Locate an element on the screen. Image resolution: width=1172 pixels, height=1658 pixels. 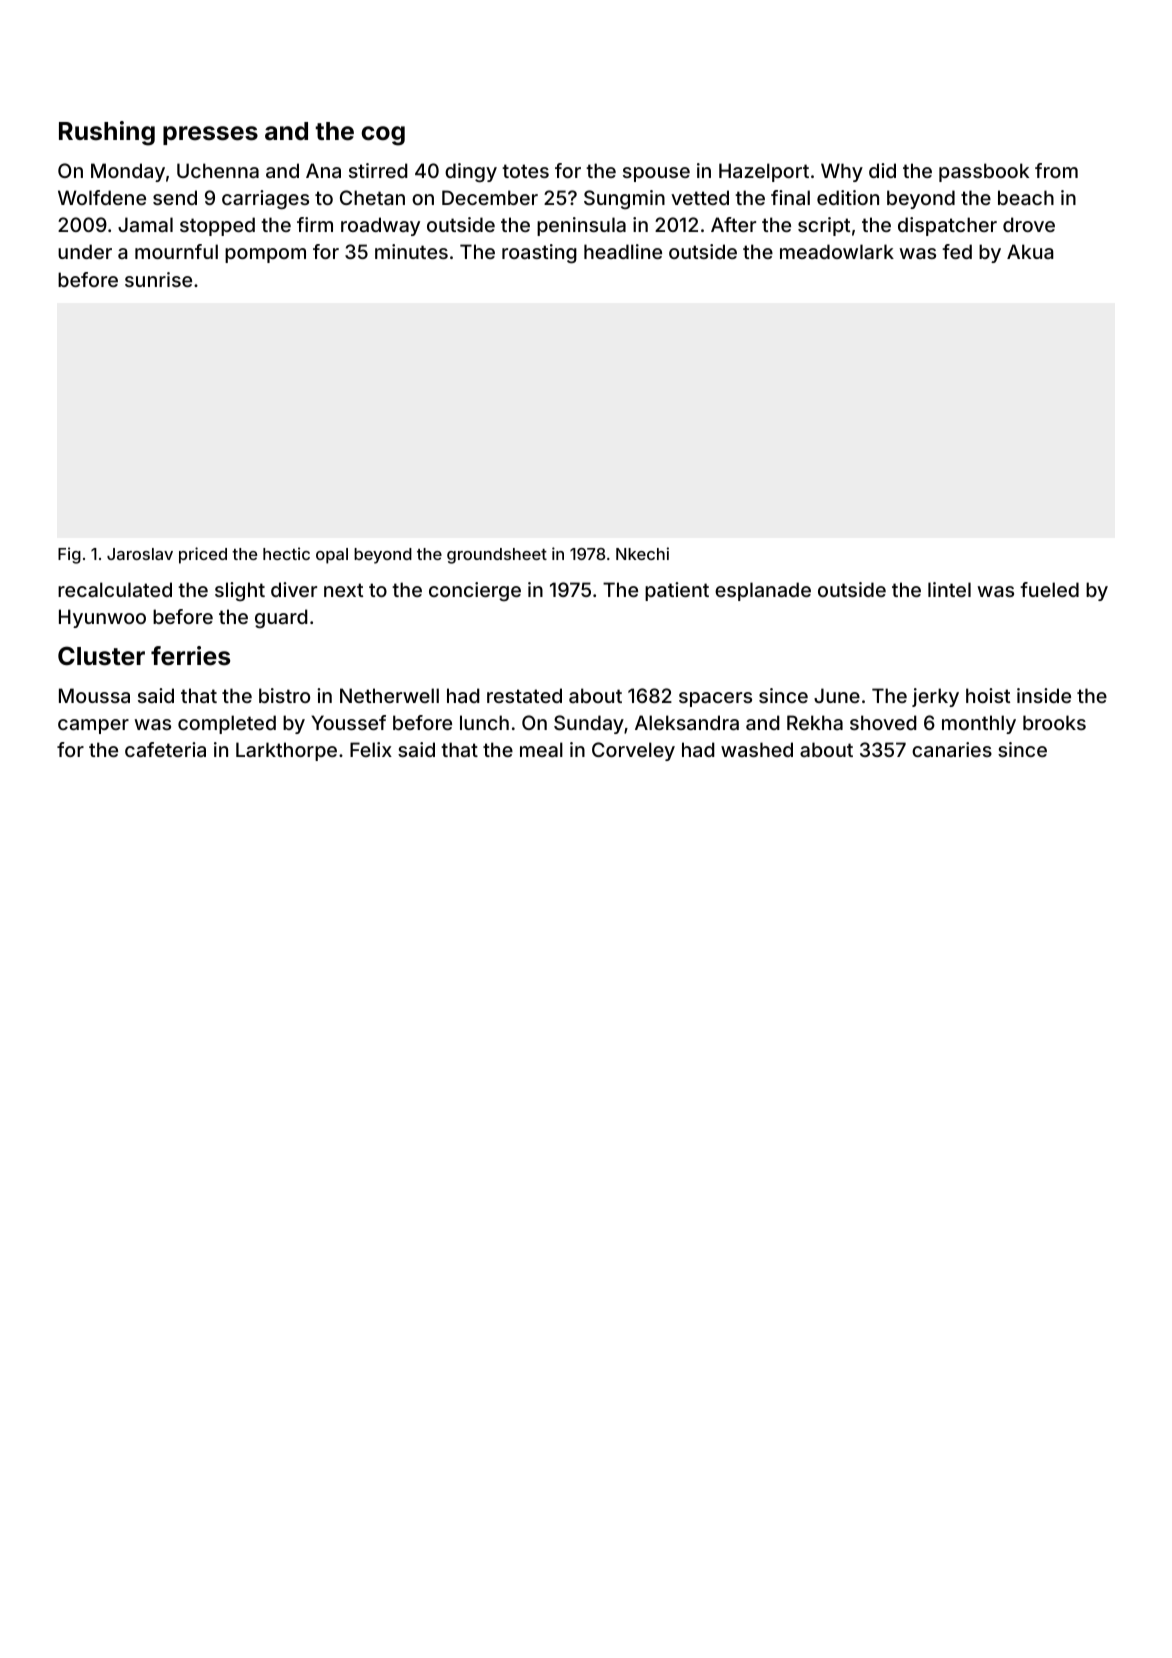
sunrise is located at coordinates (158, 279).
